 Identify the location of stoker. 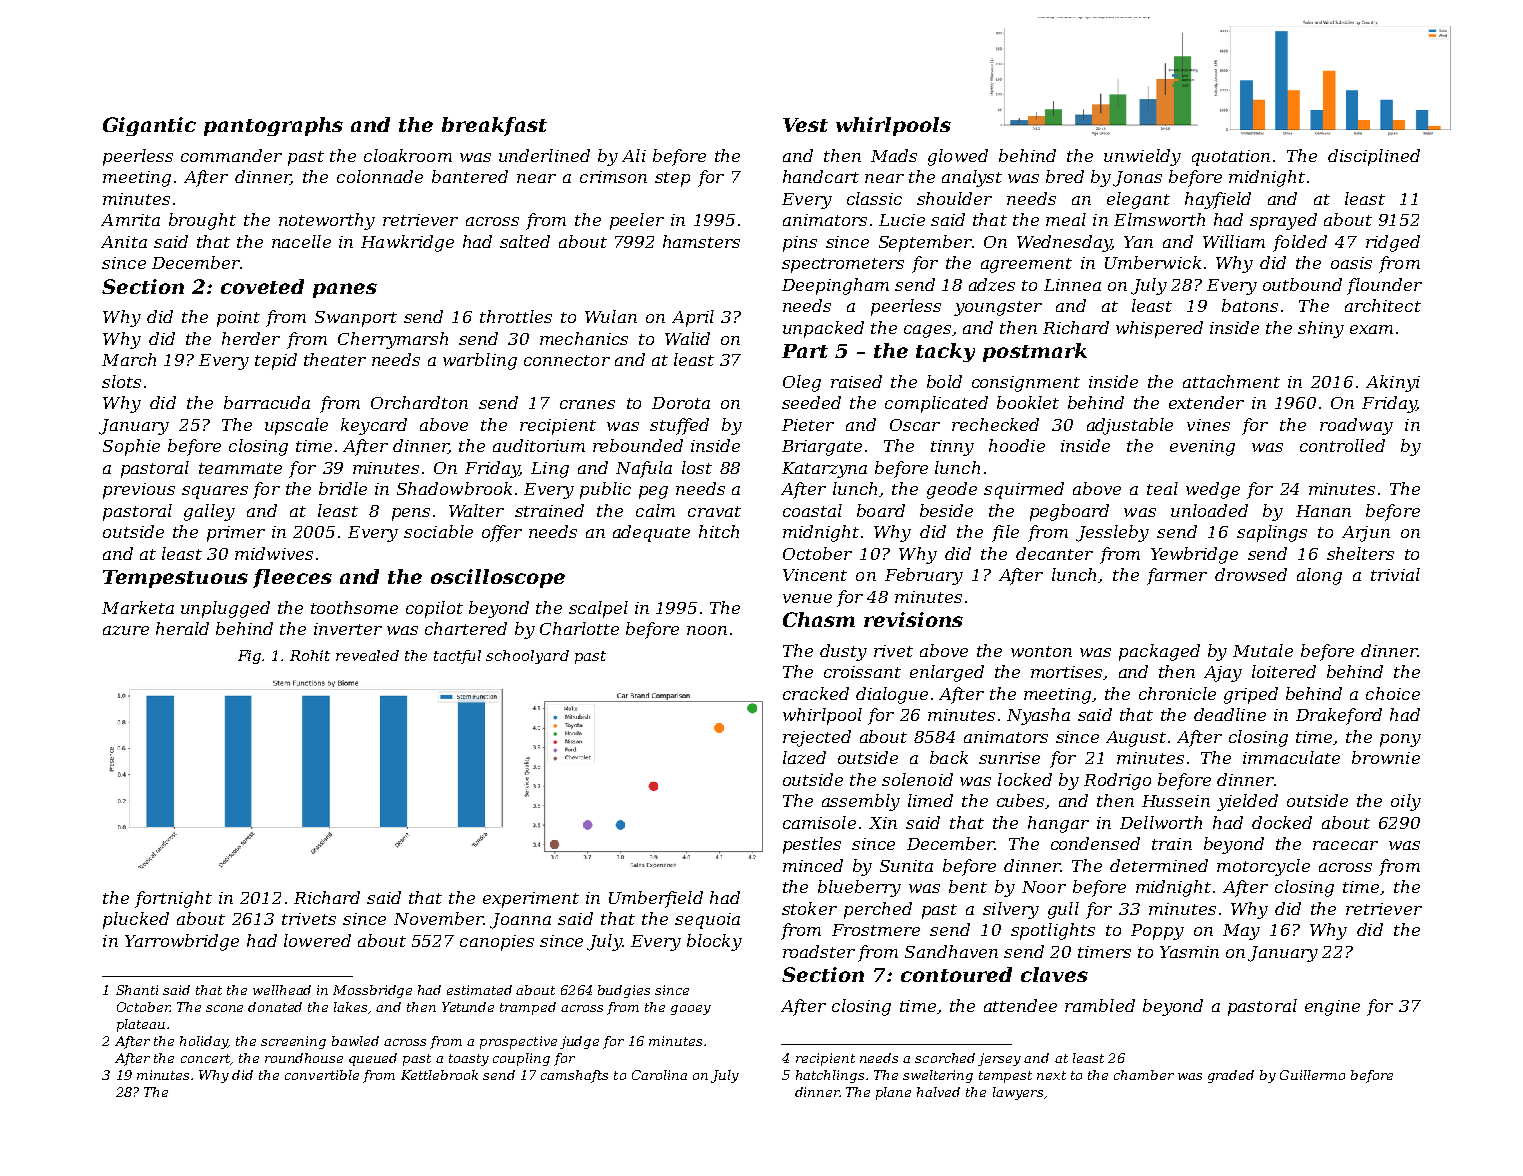
(809, 908).
